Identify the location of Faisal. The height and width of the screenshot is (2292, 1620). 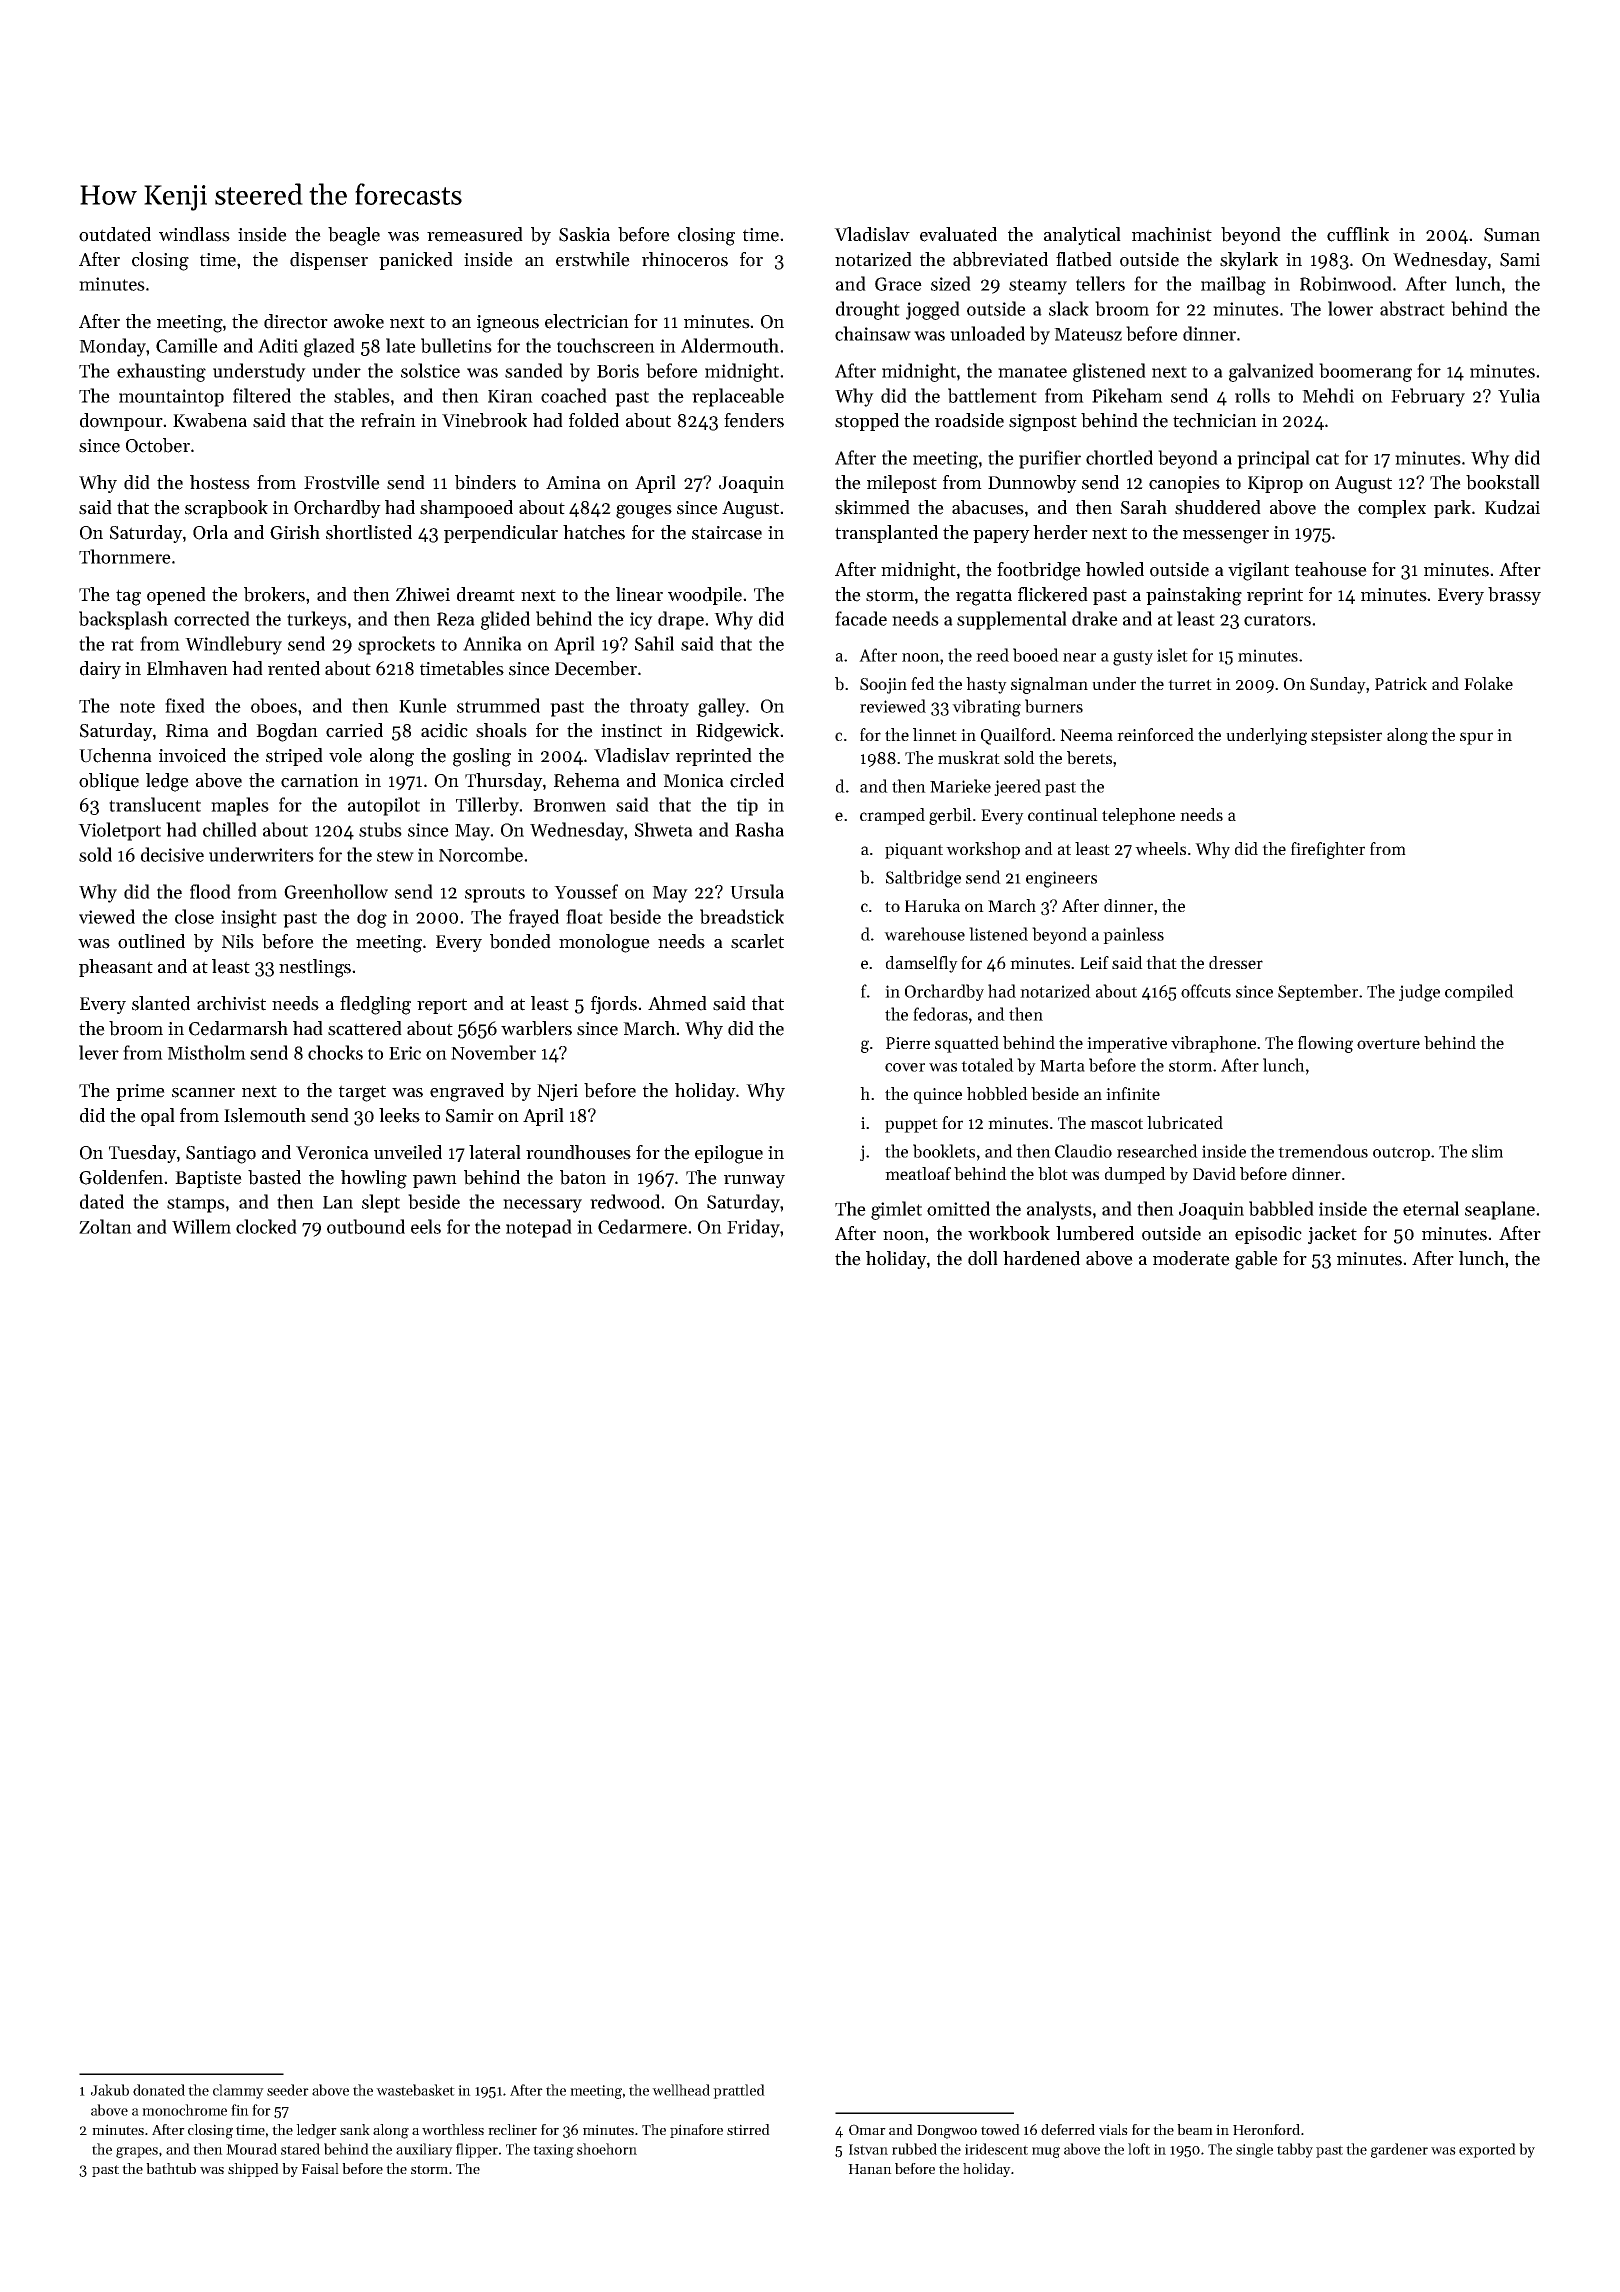
(320, 2168).
